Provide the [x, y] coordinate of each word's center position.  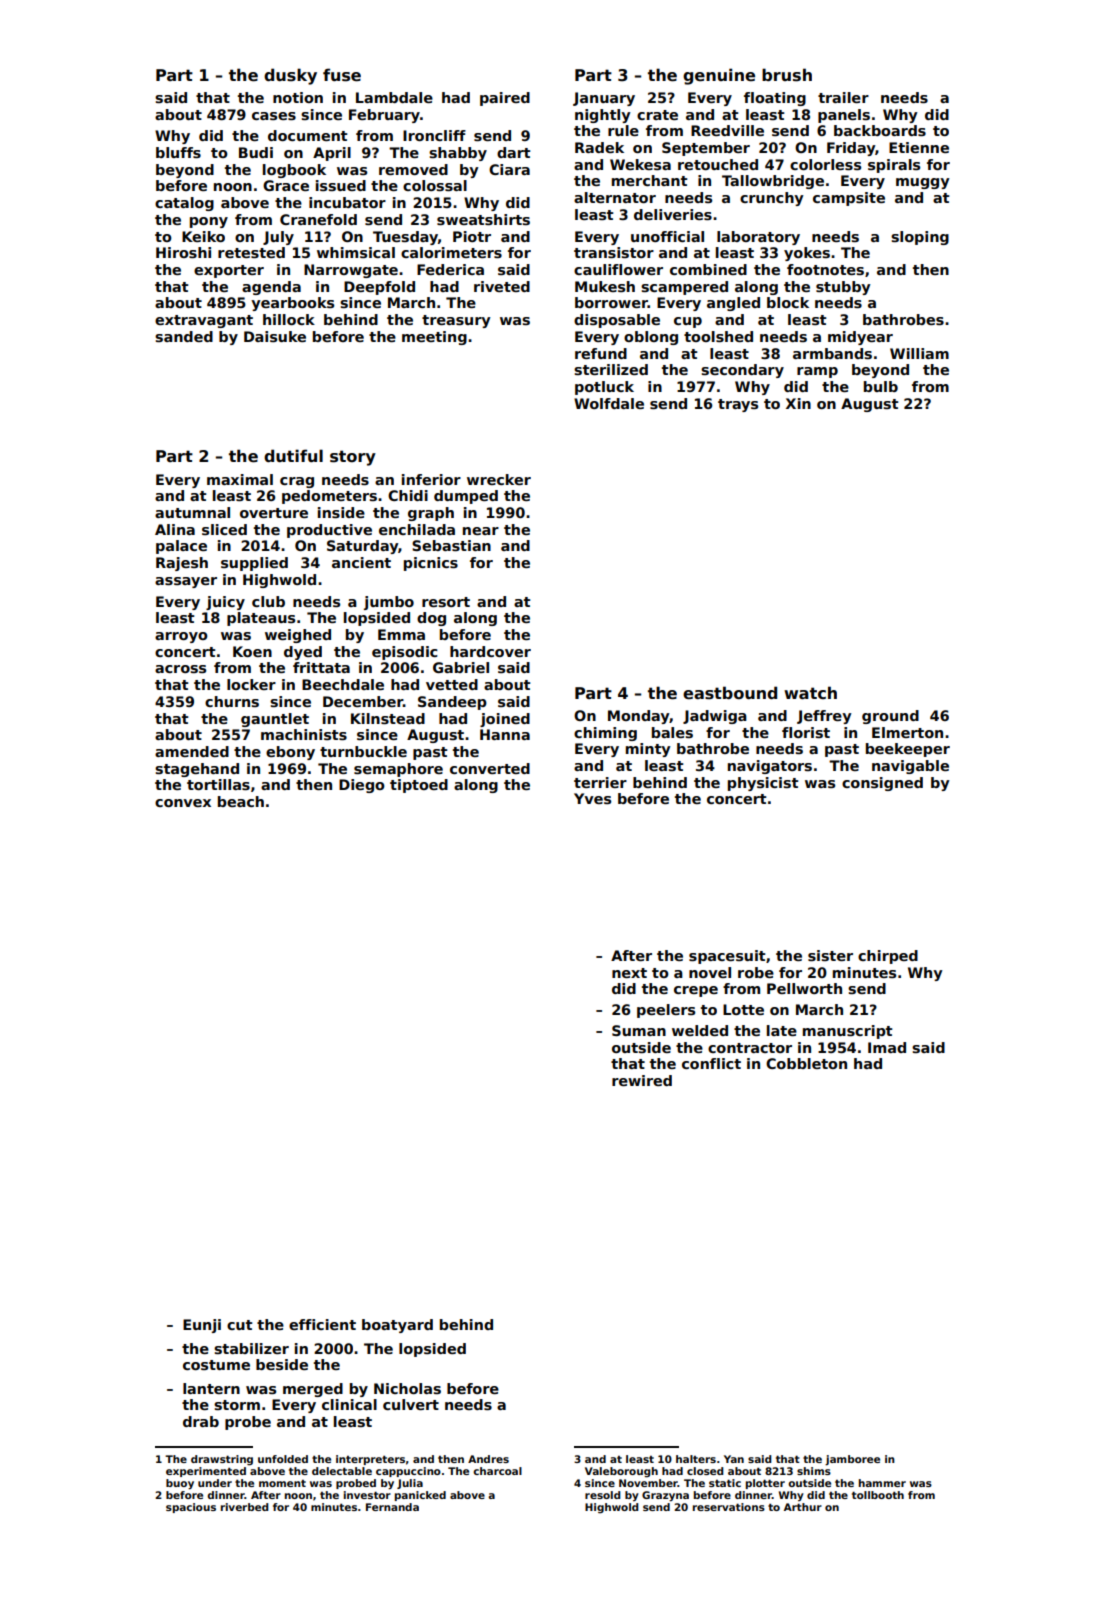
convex [183, 803]
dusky [290, 76]
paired [505, 99]
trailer [843, 97]
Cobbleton [806, 1063]
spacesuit [727, 957]
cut [239, 1325]
